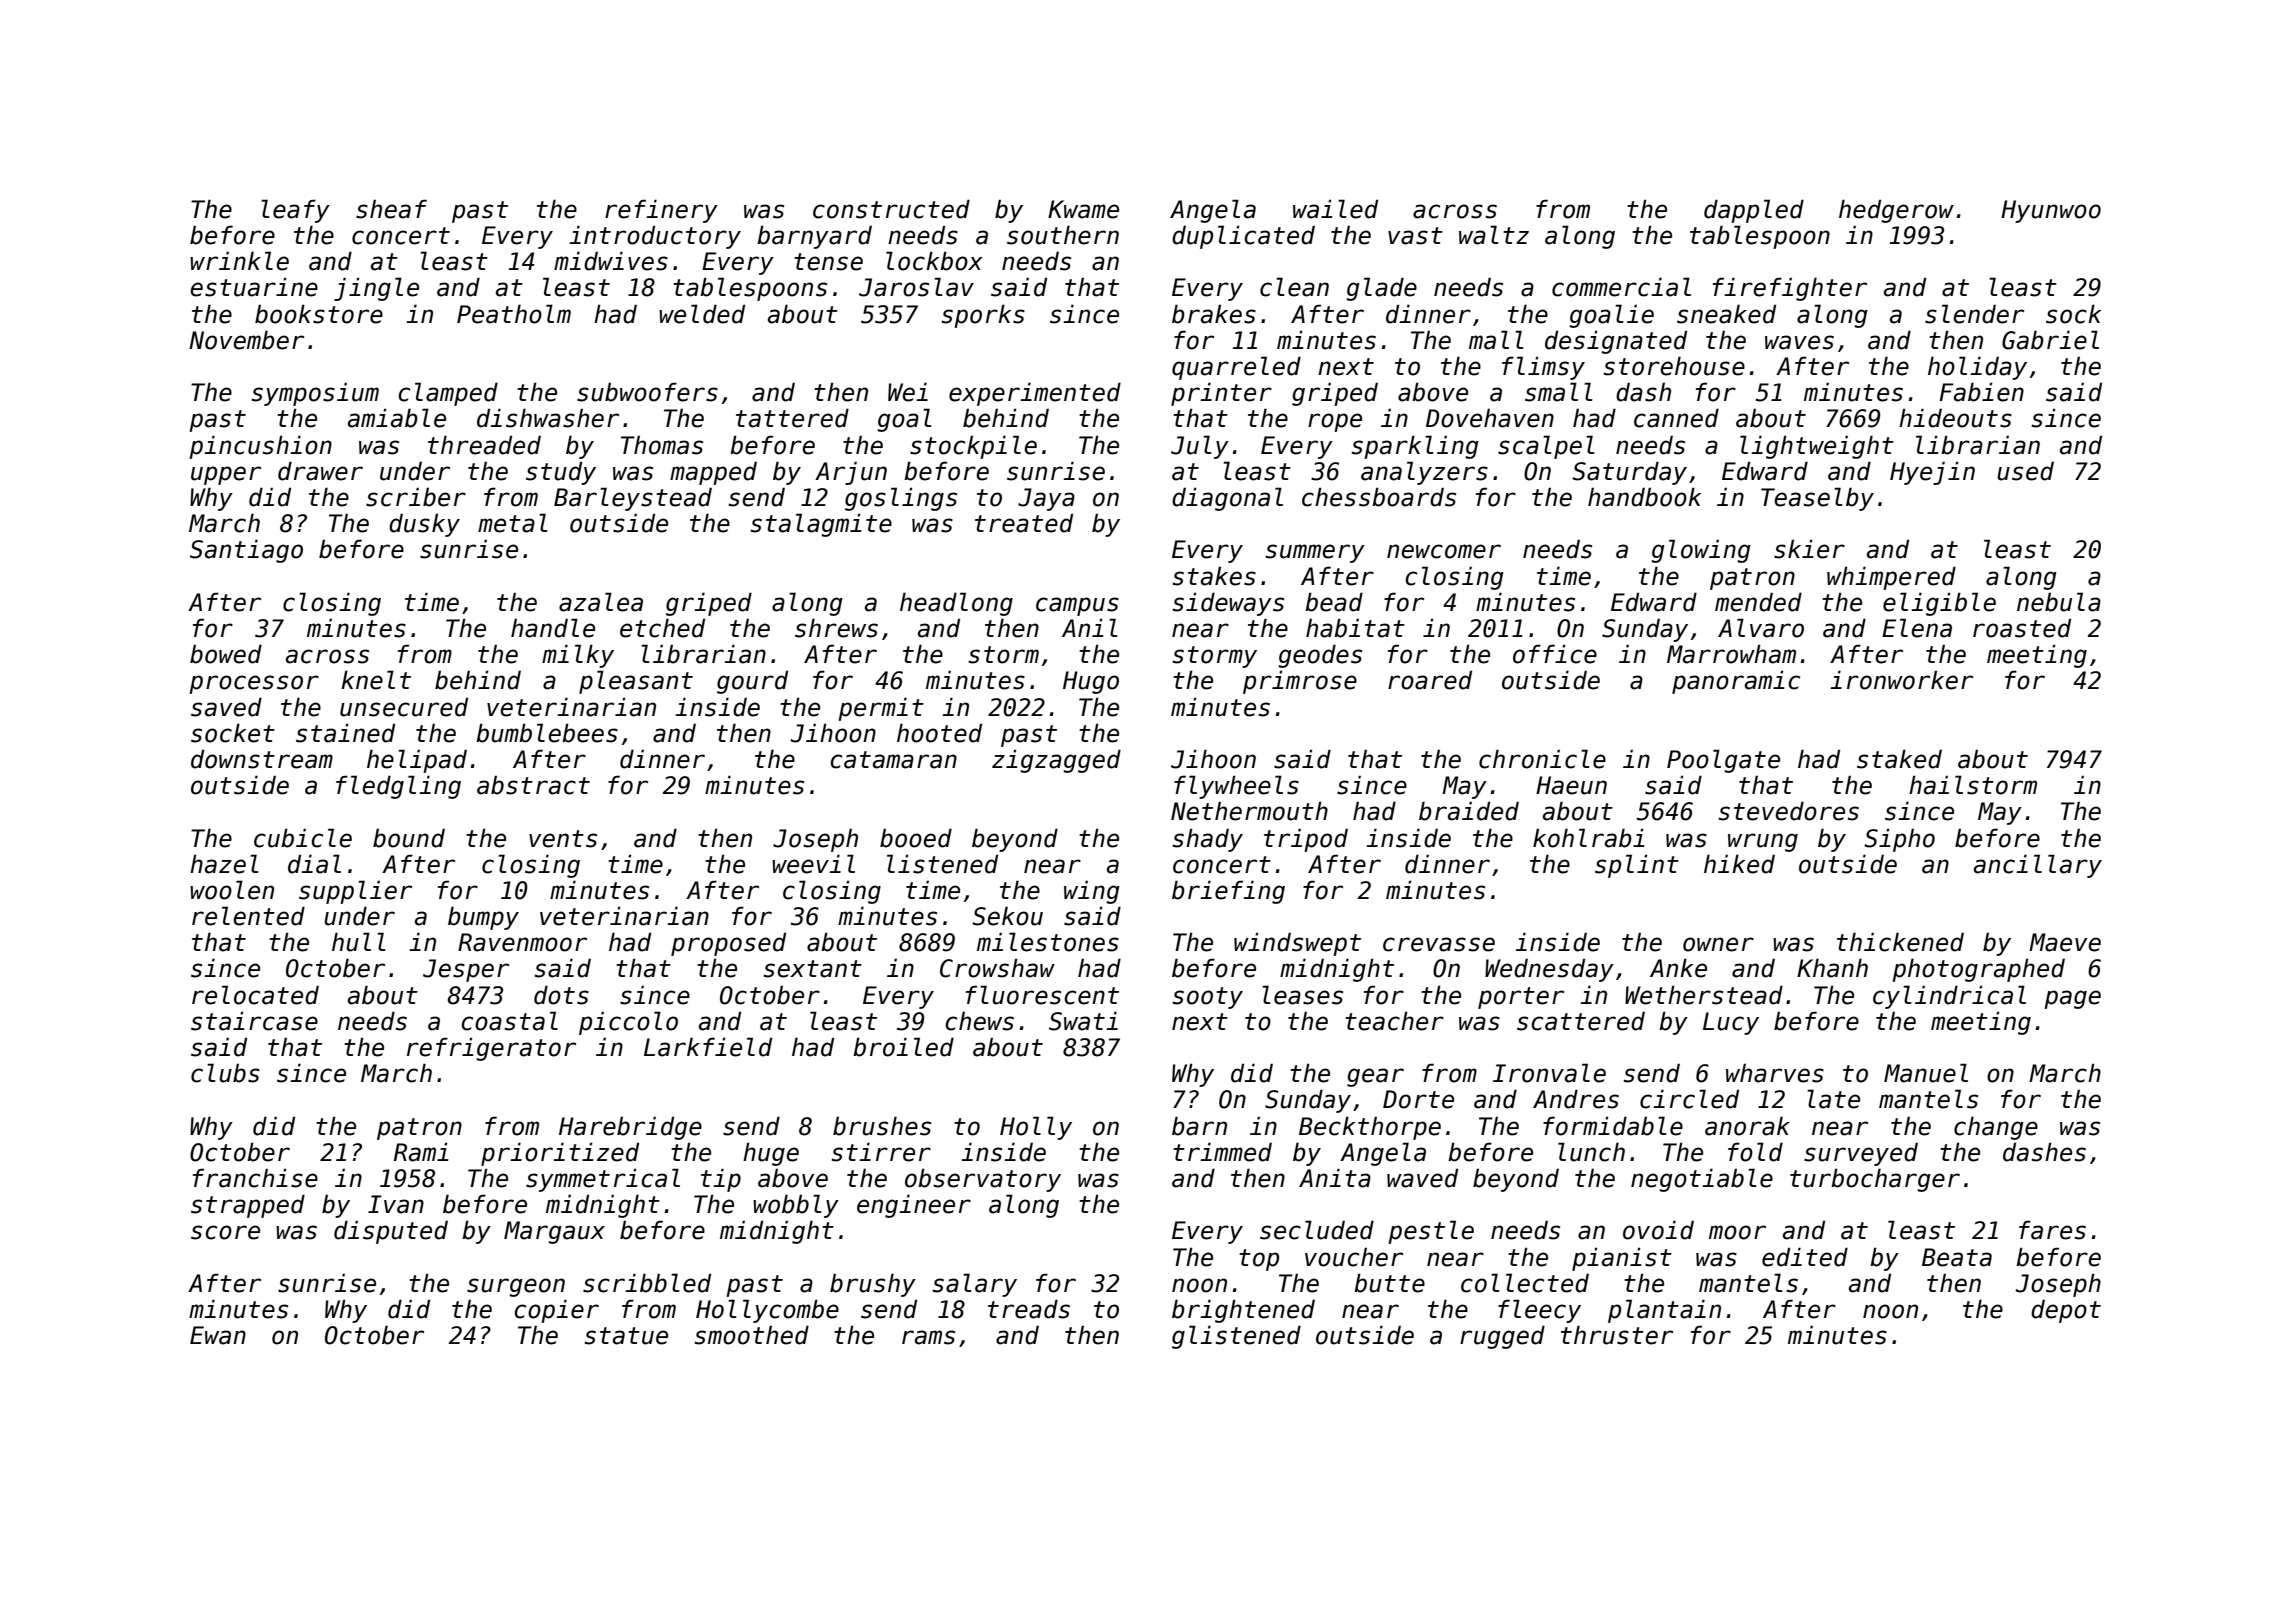 The width and height of the document is (2292, 1620). What do you see at coordinates (1996, 1128) in the document?
I see `change` at bounding box center [1996, 1128].
